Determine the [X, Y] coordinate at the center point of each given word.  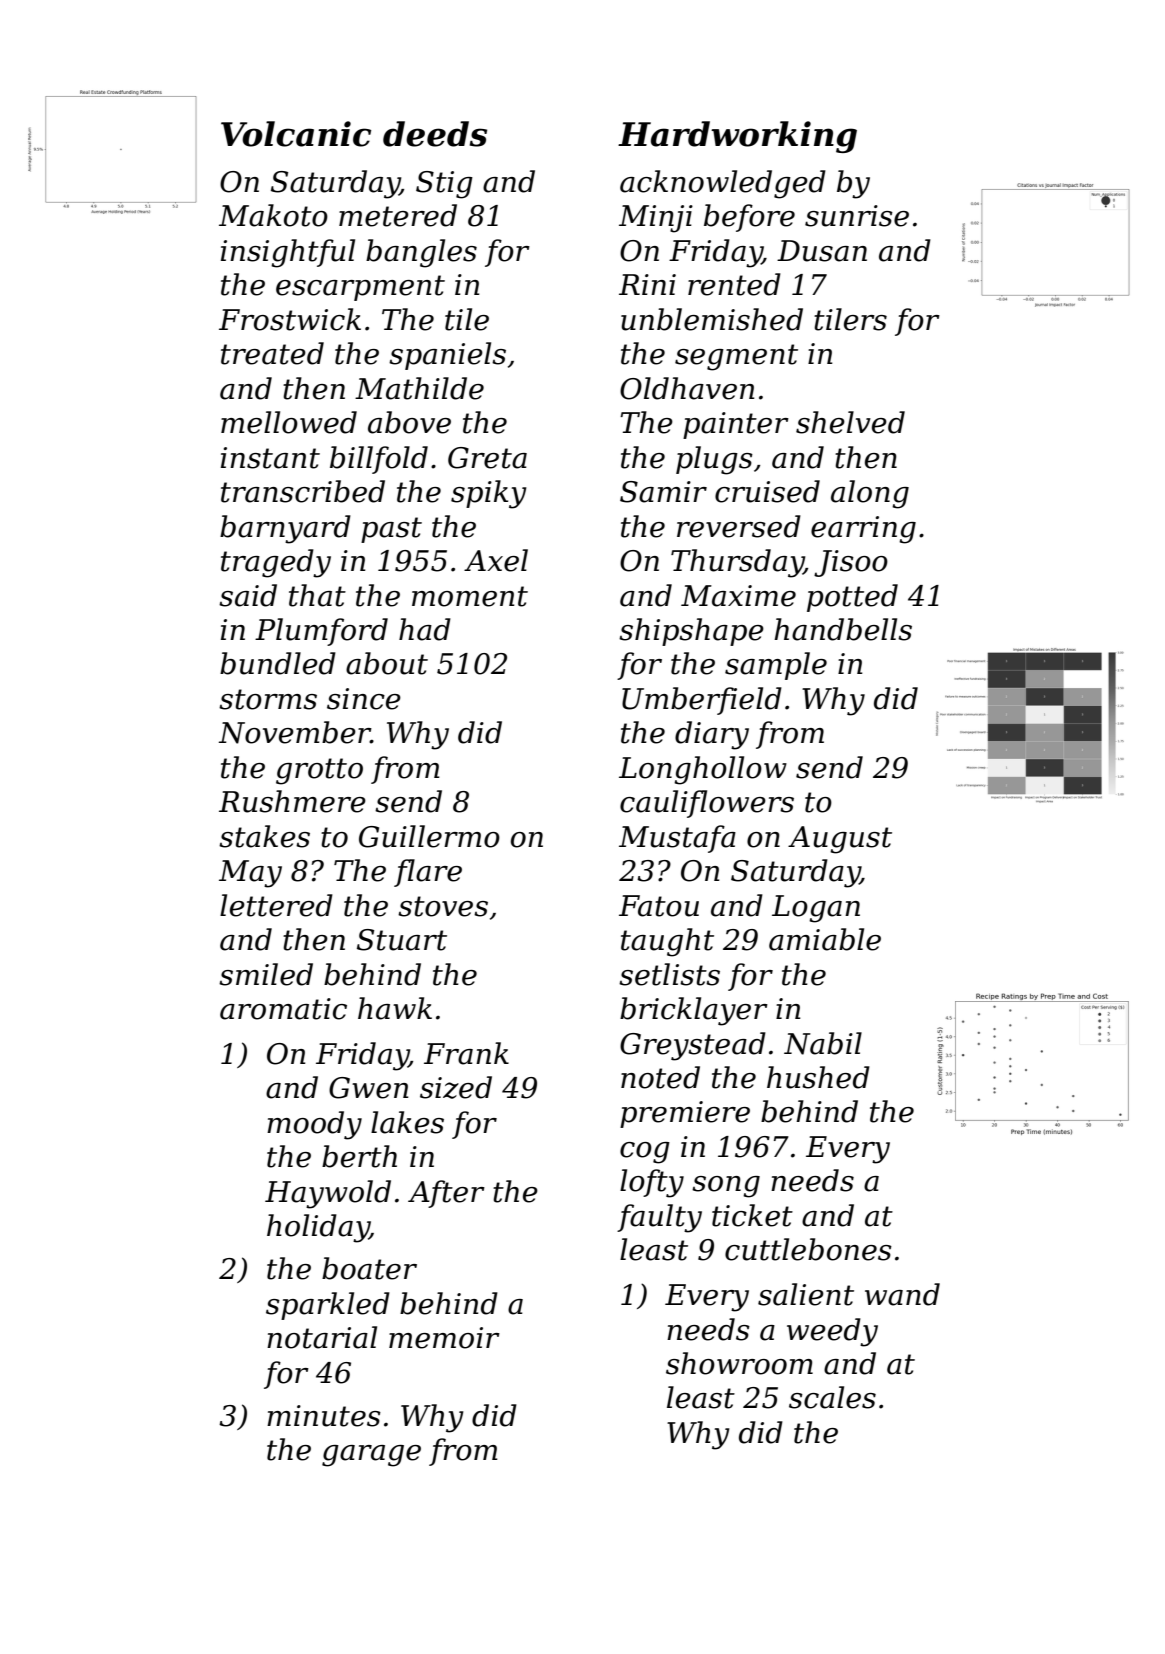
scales [832, 1397]
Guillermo [429, 836]
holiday [318, 1228]
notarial [322, 1337]
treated [272, 353]
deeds [435, 134]
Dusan [822, 251]
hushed [818, 1077]
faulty [659, 1218]
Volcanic [296, 134]
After [446, 1194]
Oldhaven [687, 388]
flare [428, 873]
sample [776, 666]
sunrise [857, 216]
